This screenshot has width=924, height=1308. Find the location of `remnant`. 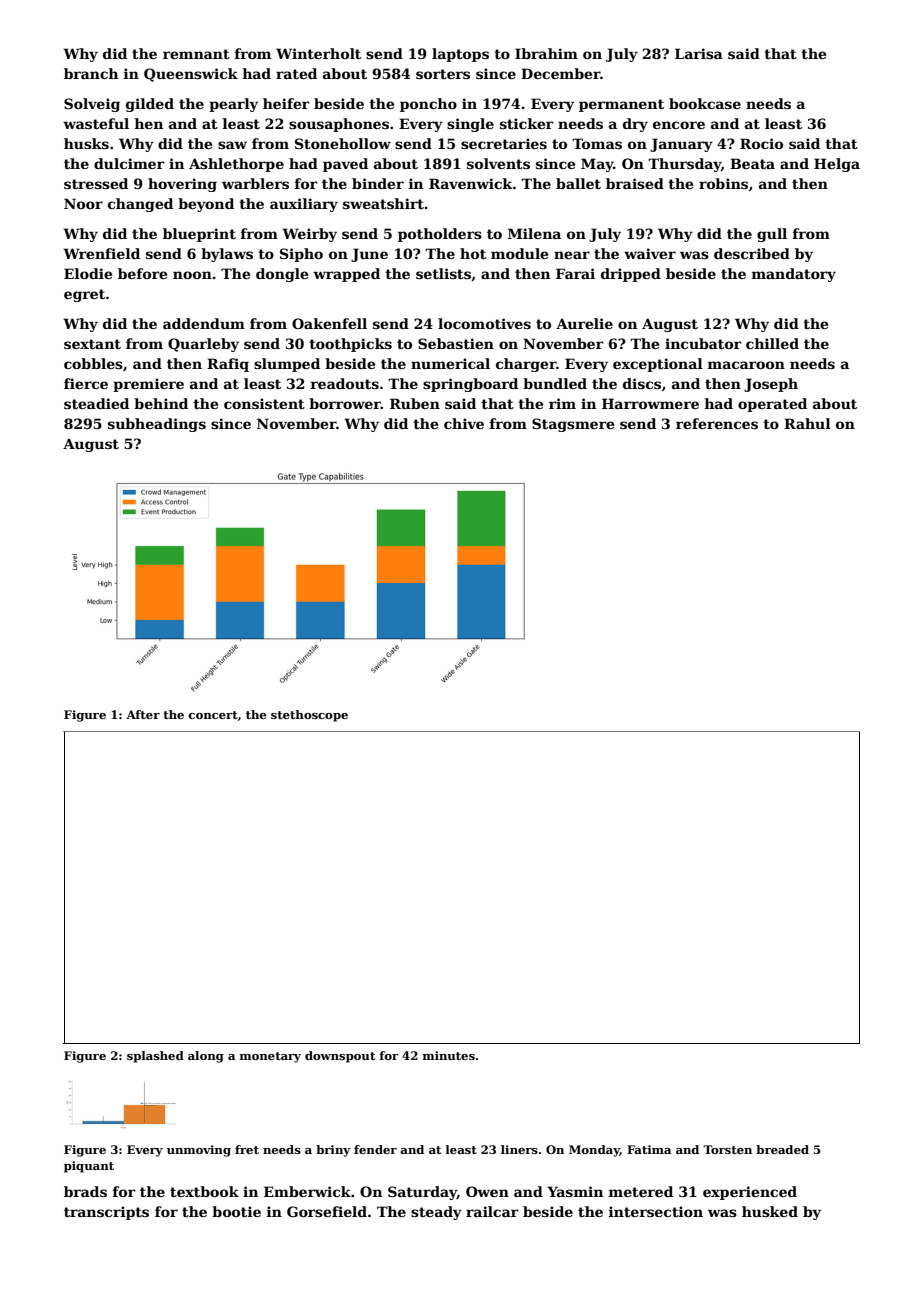

remnant is located at coordinates (196, 54).
